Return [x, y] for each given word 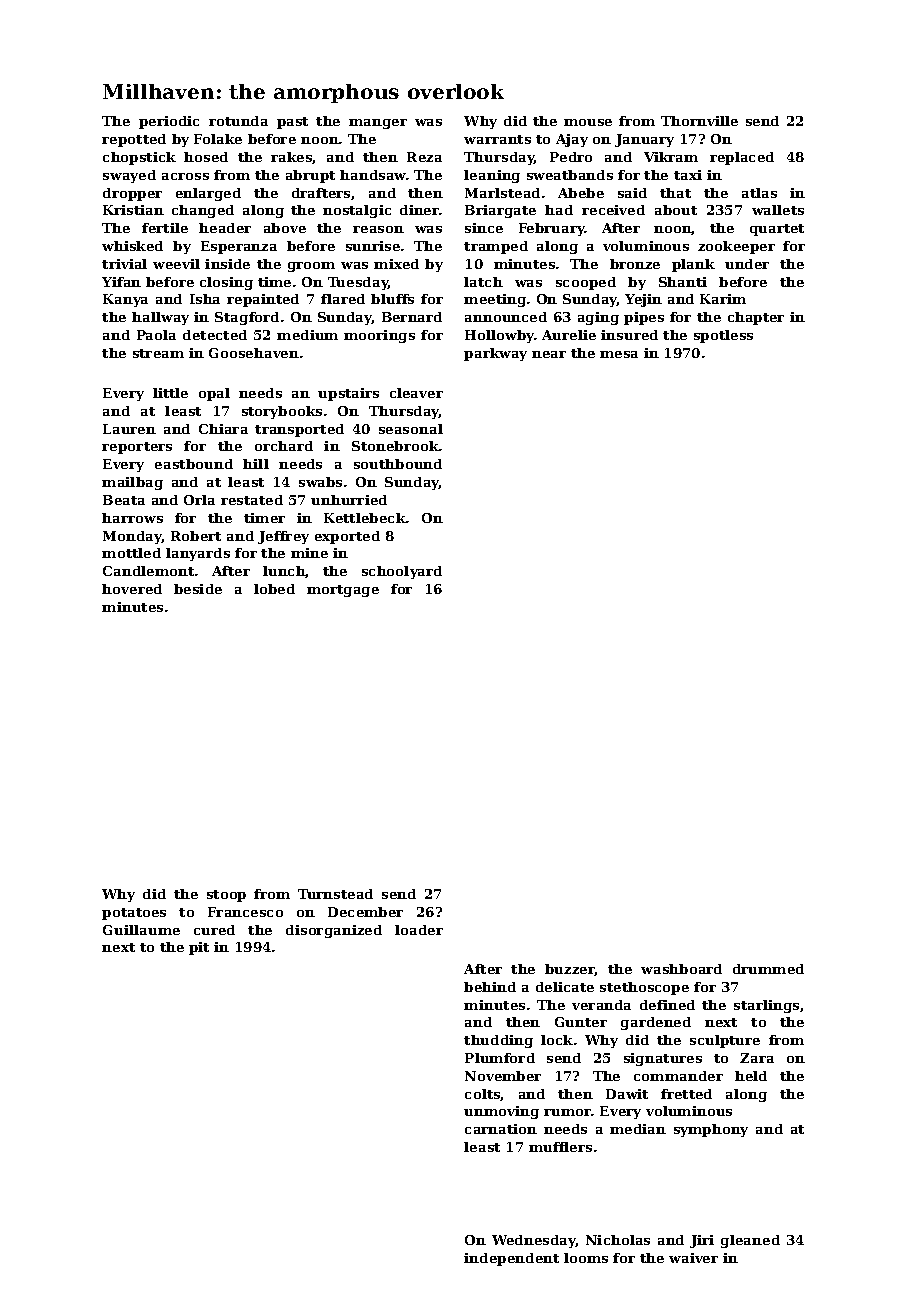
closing [226, 283]
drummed [768, 969]
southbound [398, 464]
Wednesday [534, 1241]
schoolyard [402, 572]
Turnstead [335, 894]
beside [198, 589]
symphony [711, 1130]
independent [511, 1259]
